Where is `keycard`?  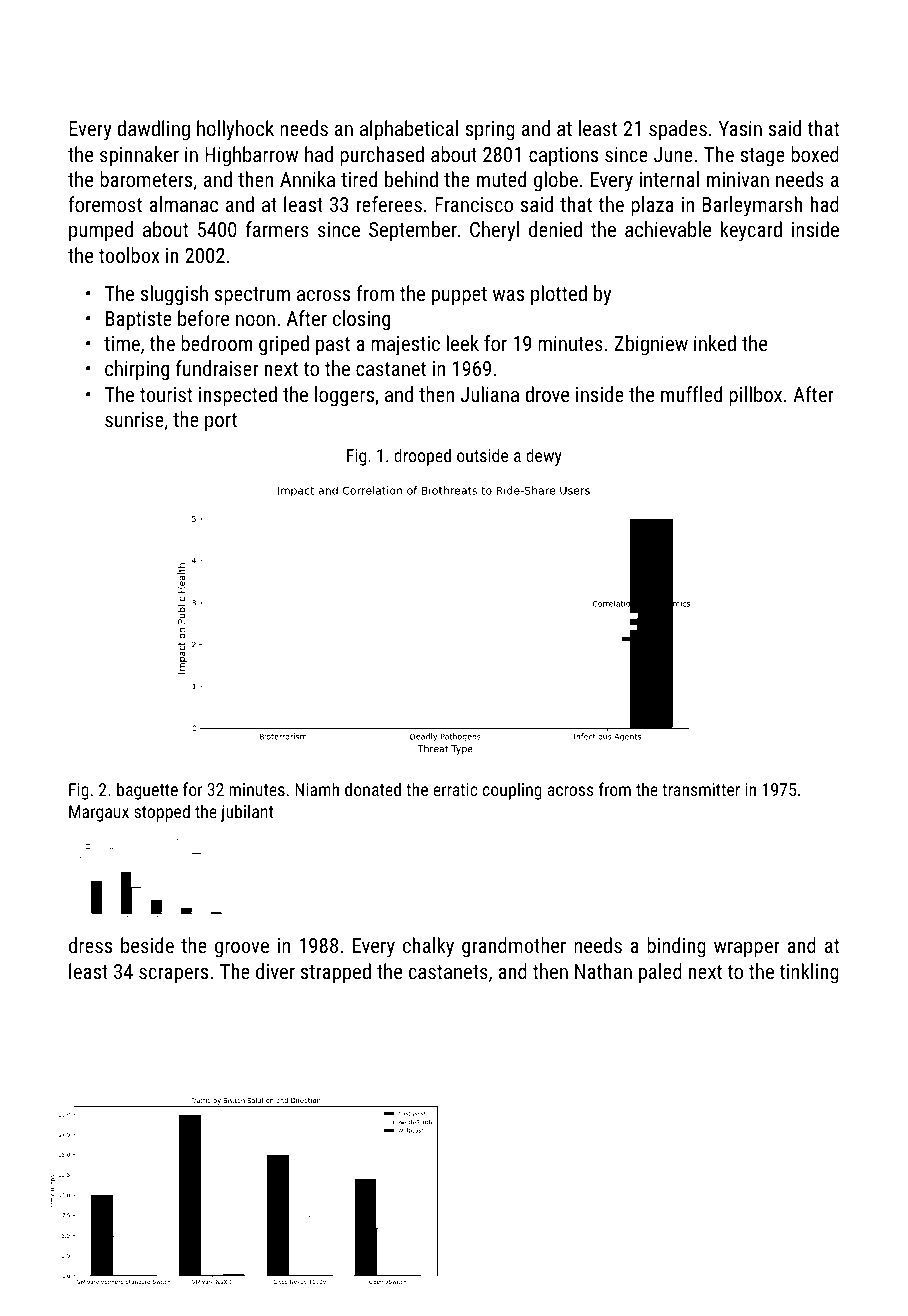 keycard is located at coordinates (751, 231).
